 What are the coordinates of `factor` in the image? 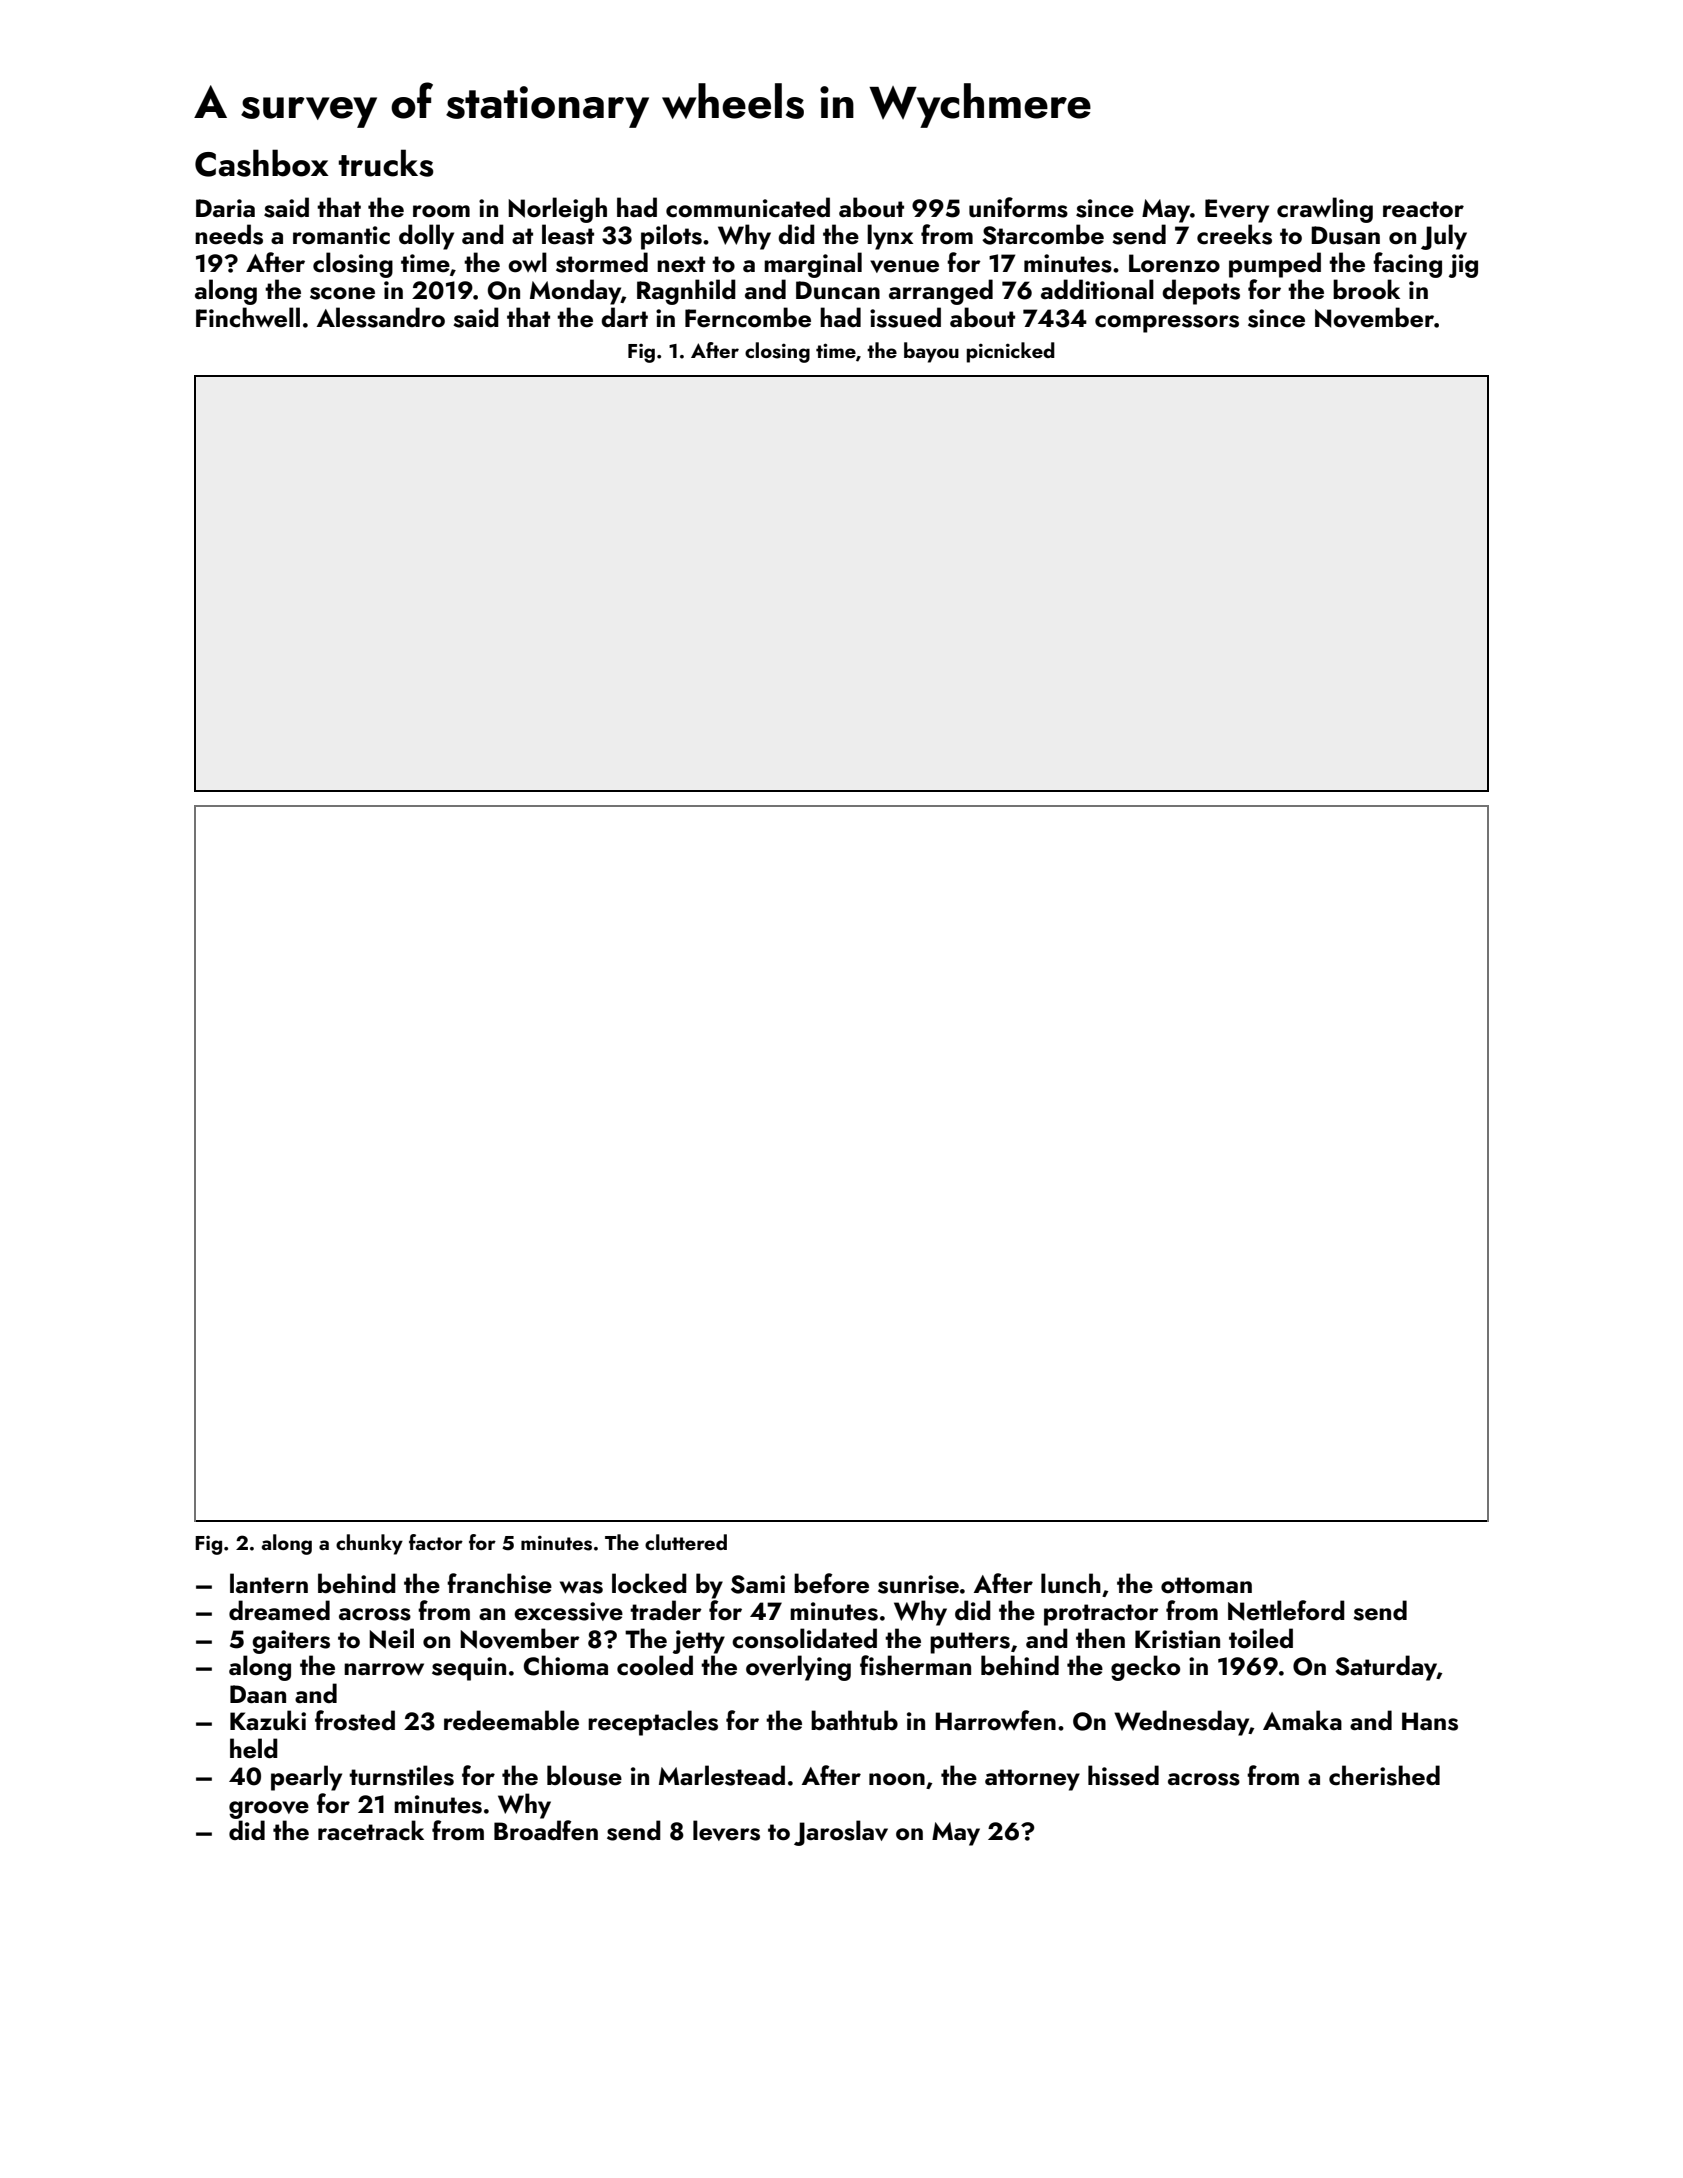 It's located at (436, 1542).
